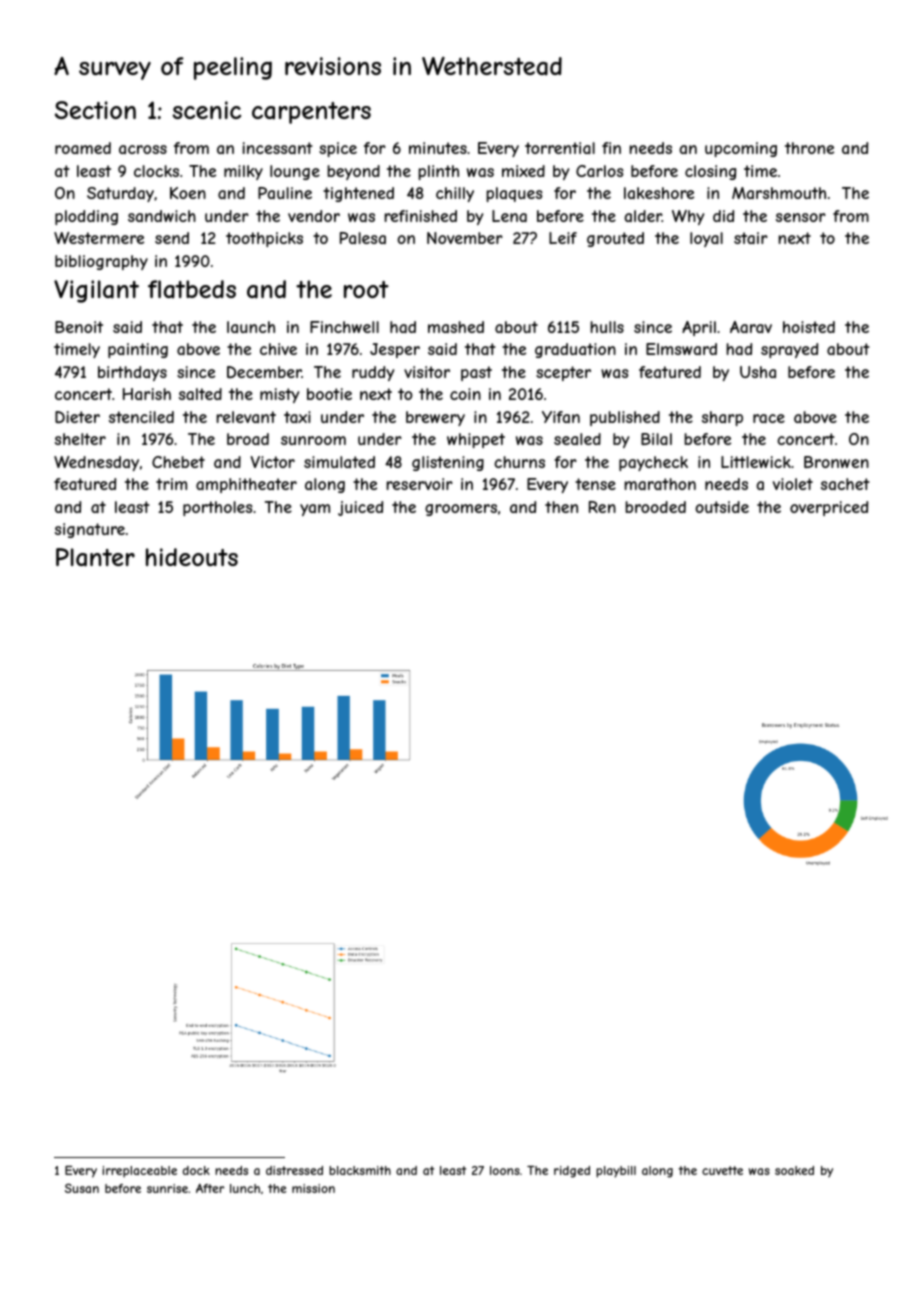 Image resolution: width=924 pixels, height=1308 pixels. I want to click on groomers, so click(461, 510).
